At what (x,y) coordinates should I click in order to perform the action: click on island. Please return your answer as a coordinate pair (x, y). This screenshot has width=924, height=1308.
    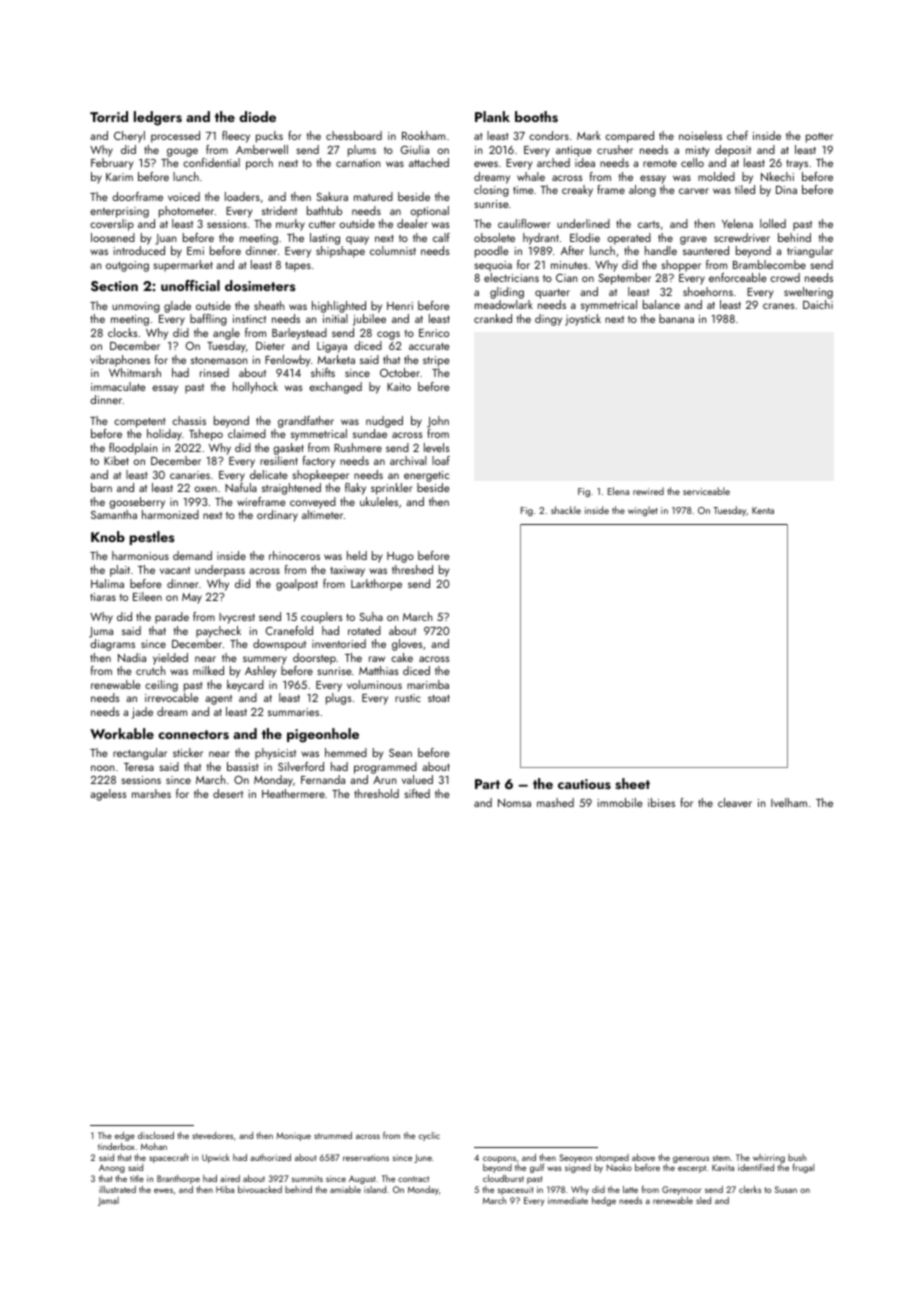
    Looking at the image, I should click on (375, 1189).
